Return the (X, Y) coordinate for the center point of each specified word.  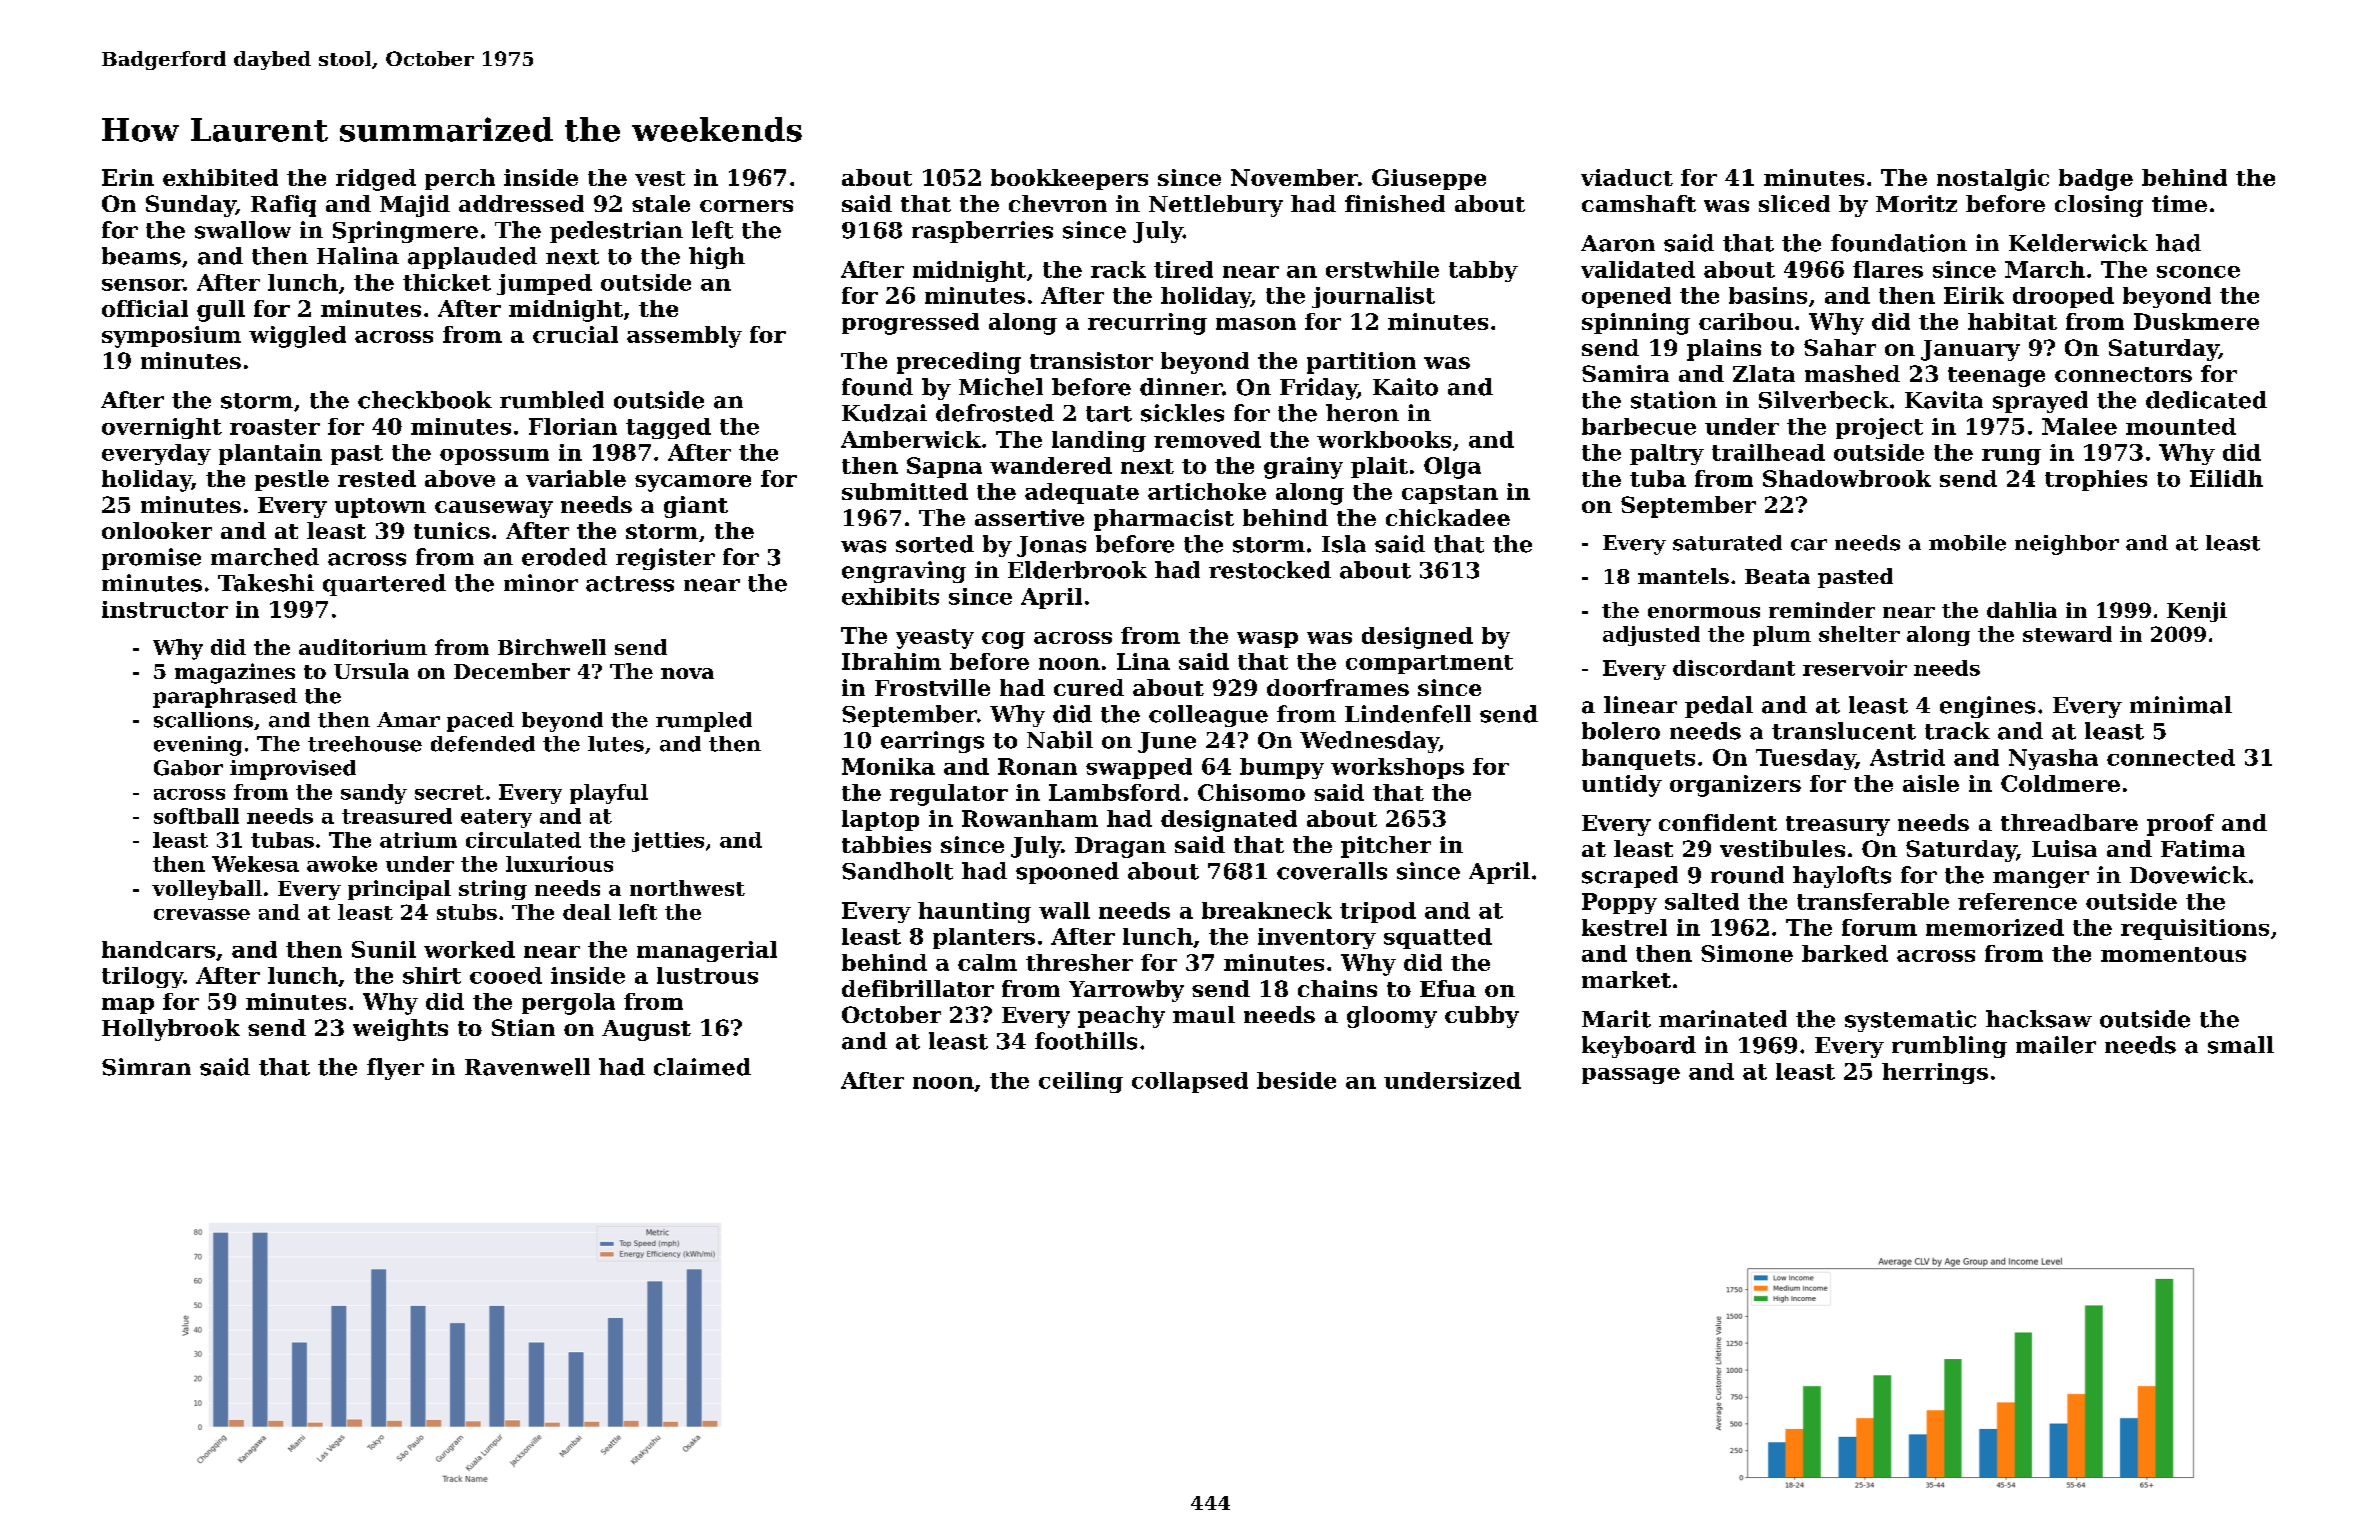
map (128, 1006)
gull (221, 311)
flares (1888, 269)
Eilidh (2226, 478)
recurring (1147, 324)
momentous (2173, 954)
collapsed (1190, 1082)
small (2241, 1045)
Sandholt (897, 871)
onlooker (157, 530)
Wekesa (255, 864)
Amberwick (911, 439)
